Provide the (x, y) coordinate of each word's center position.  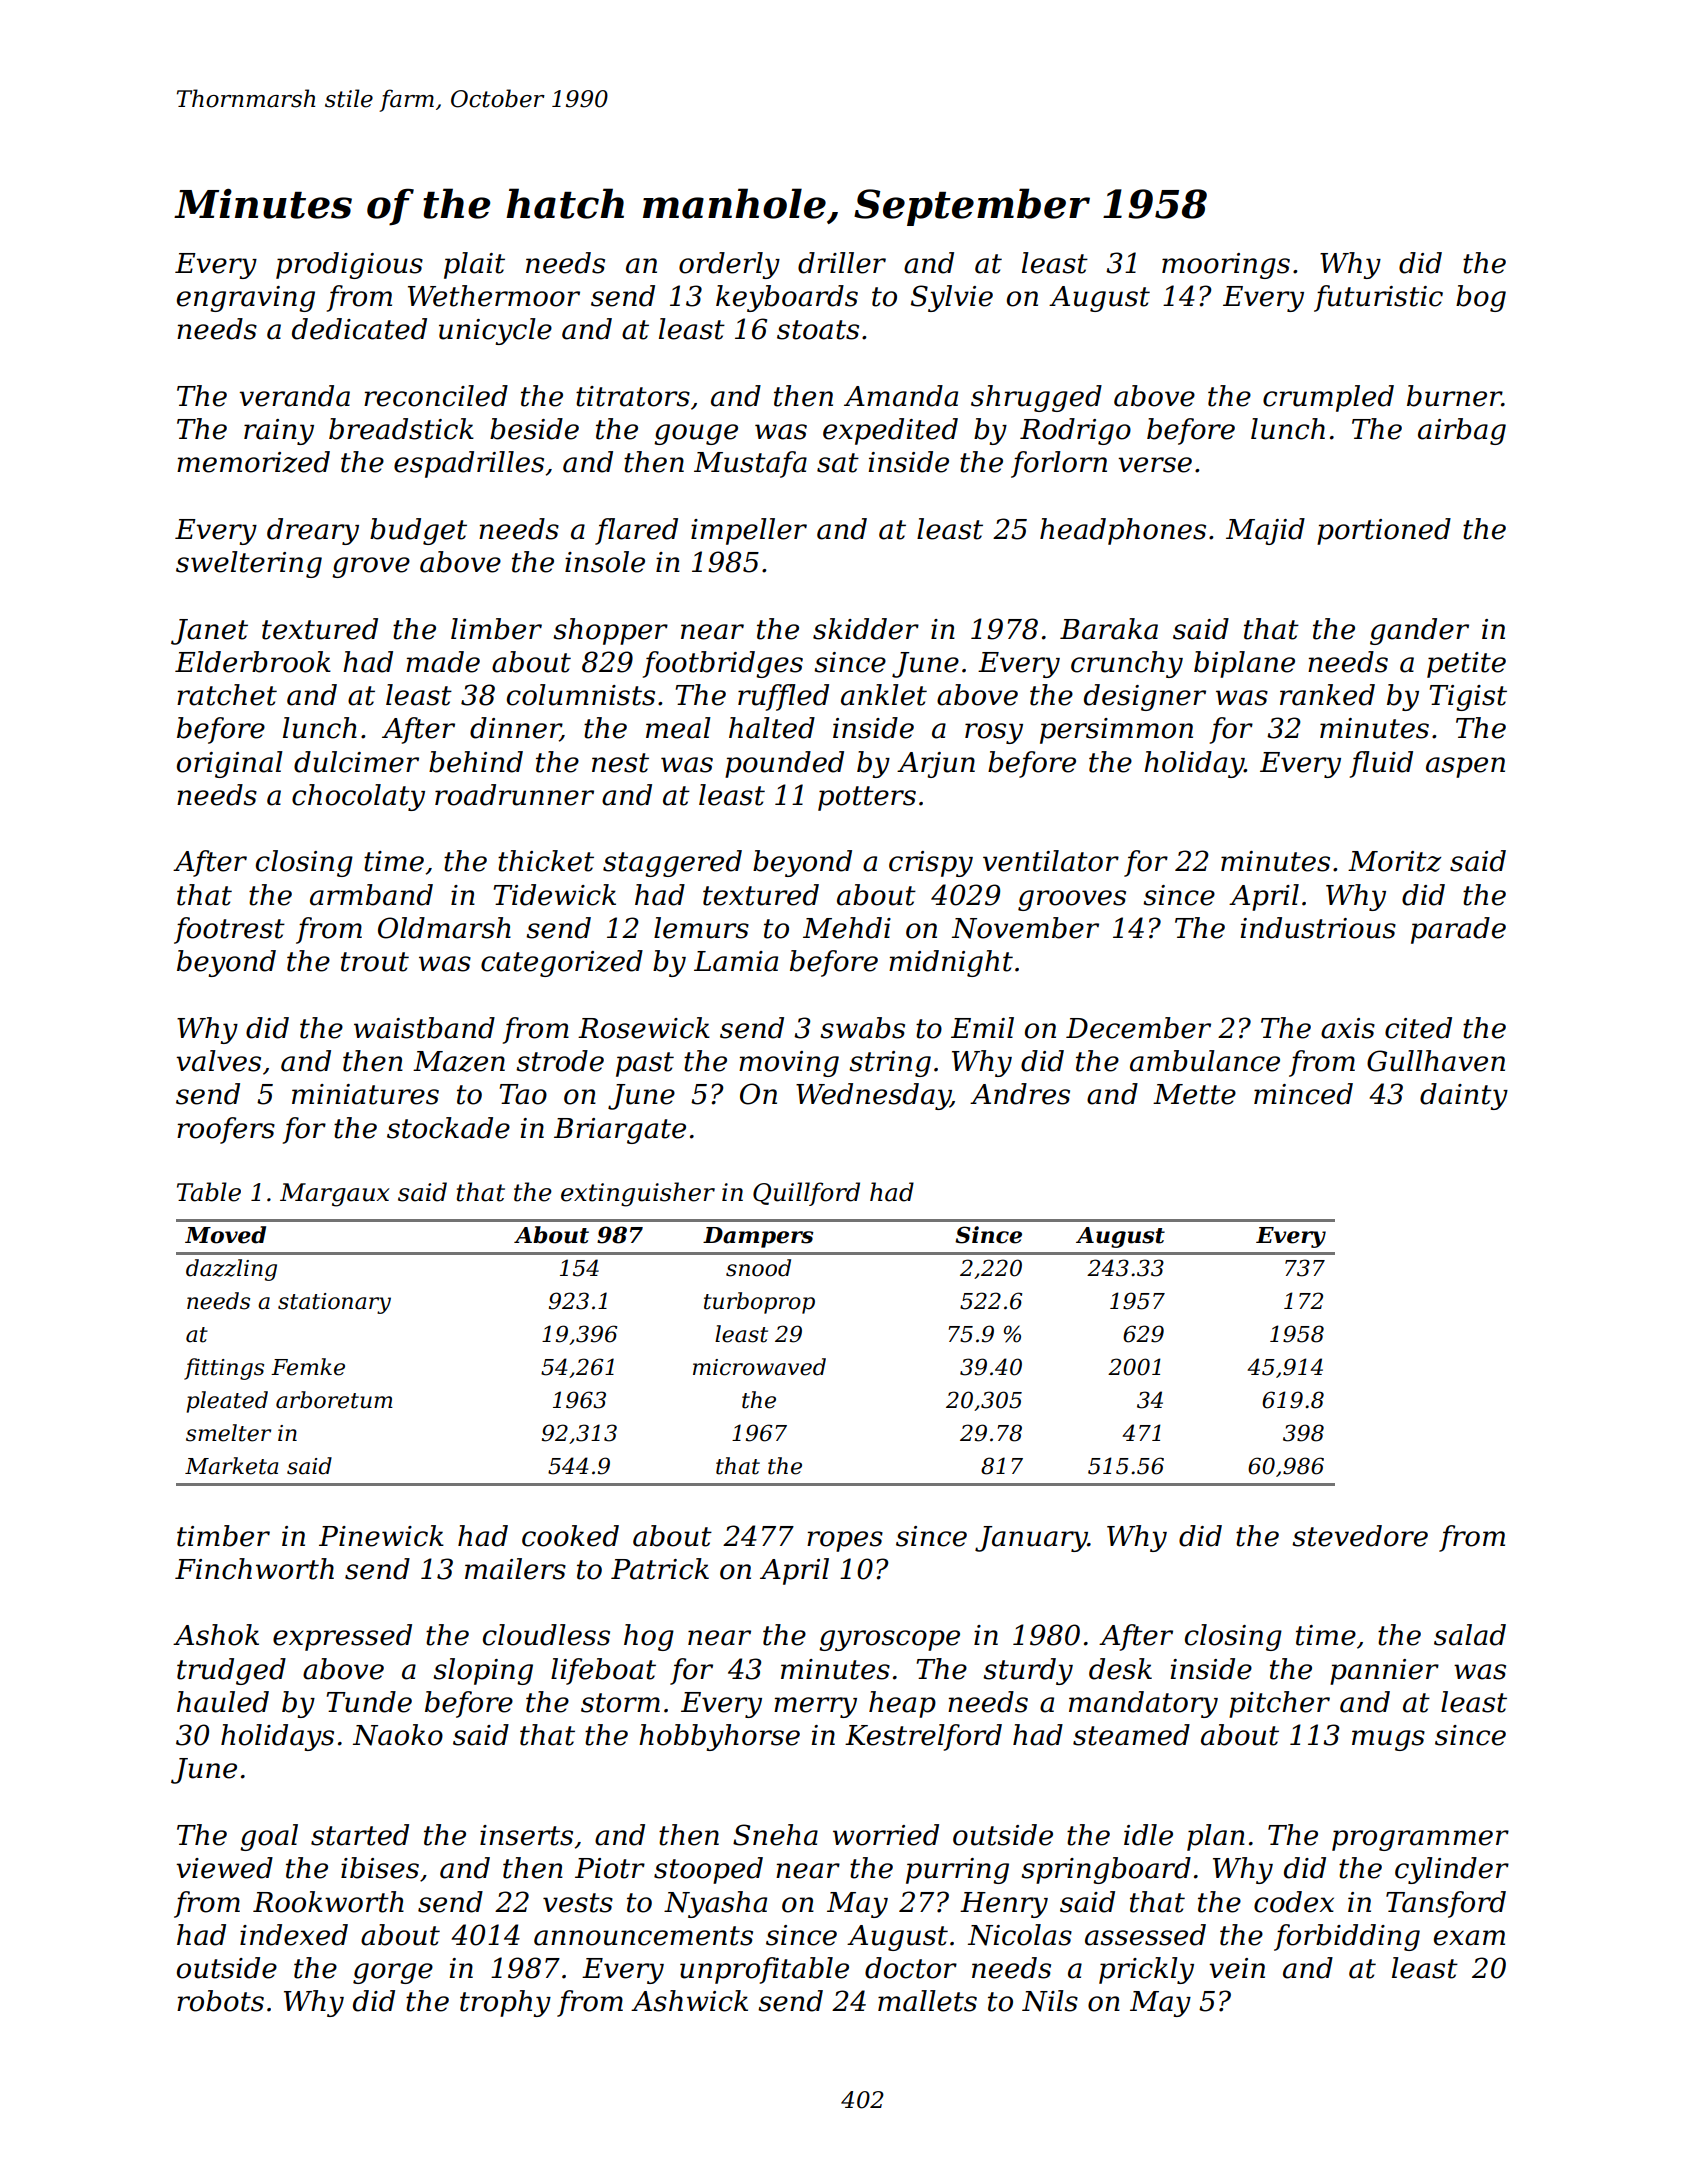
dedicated (359, 329)
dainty (1464, 1096)
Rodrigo (1075, 431)
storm (620, 1703)
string (890, 1064)
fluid (1381, 764)
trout (375, 962)
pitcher (1279, 1704)
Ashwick (689, 2001)
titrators (633, 396)
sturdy (1028, 1671)
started (360, 1835)
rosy (994, 733)
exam (1469, 1938)
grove (371, 567)
